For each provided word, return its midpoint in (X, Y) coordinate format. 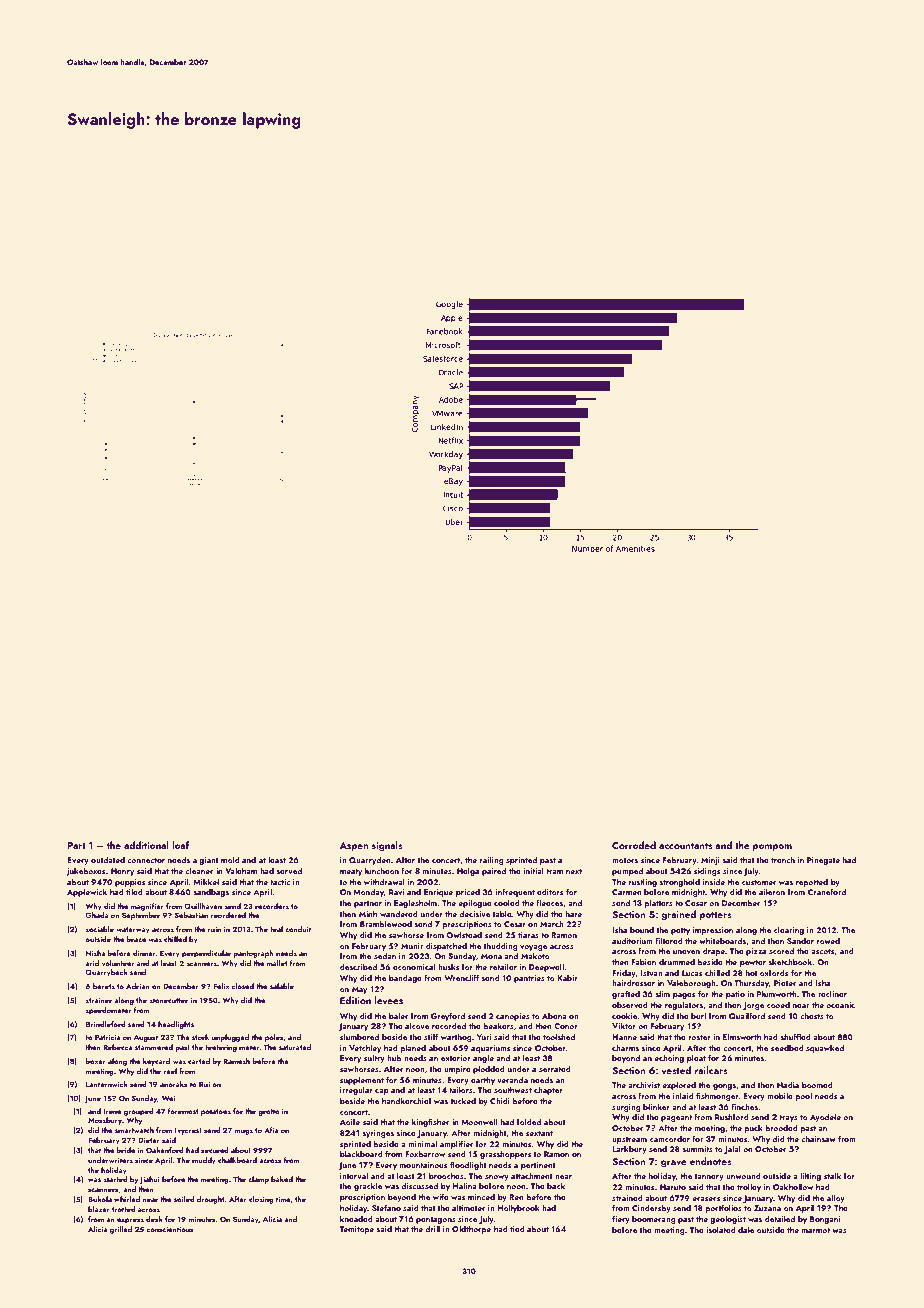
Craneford (827, 891)
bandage (405, 978)
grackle (368, 1186)
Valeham (241, 870)
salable (282, 986)
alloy (836, 1198)
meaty (351, 872)
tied (517, 1228)
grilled (121, 1230)
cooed (778, 1004)
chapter (548, 1090)
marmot (816, 1230)
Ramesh (236, 1061)
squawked (825, 1048)
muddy (204, 1161)
